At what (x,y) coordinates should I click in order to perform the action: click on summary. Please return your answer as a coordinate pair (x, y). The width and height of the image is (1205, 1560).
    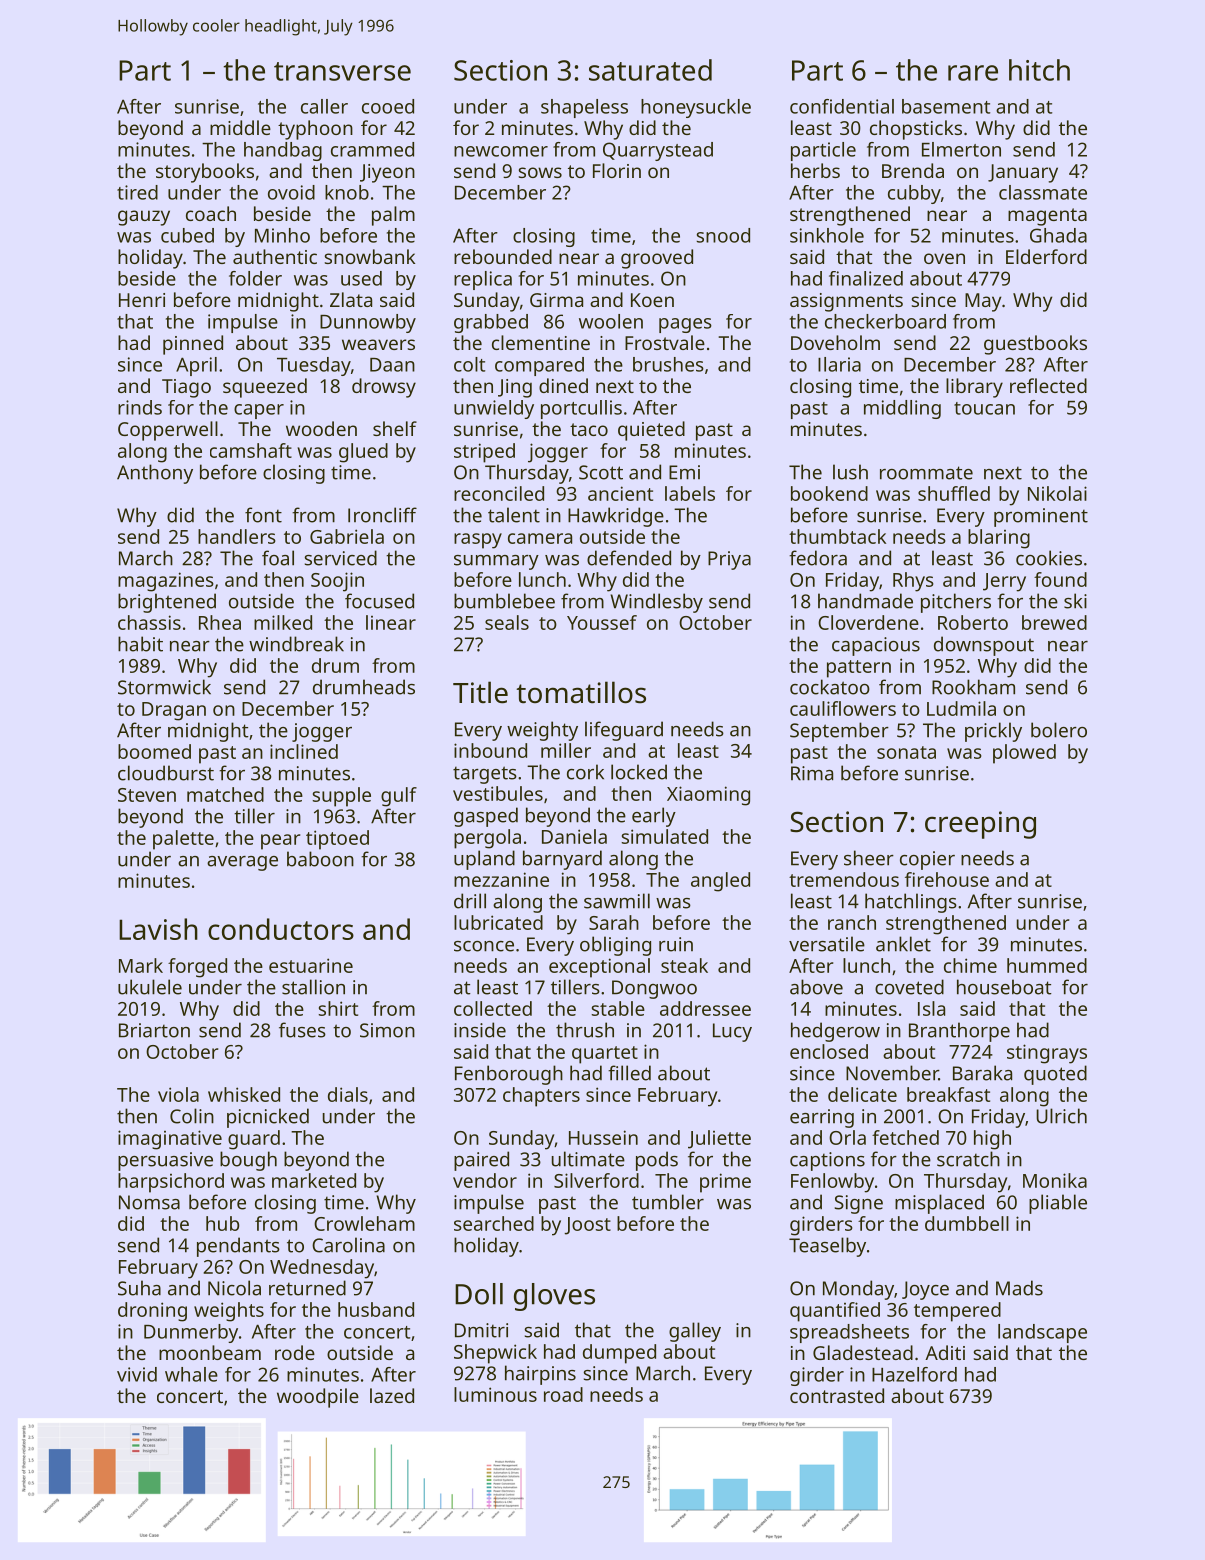
    Looking at the image, I should click on (496, 562).
